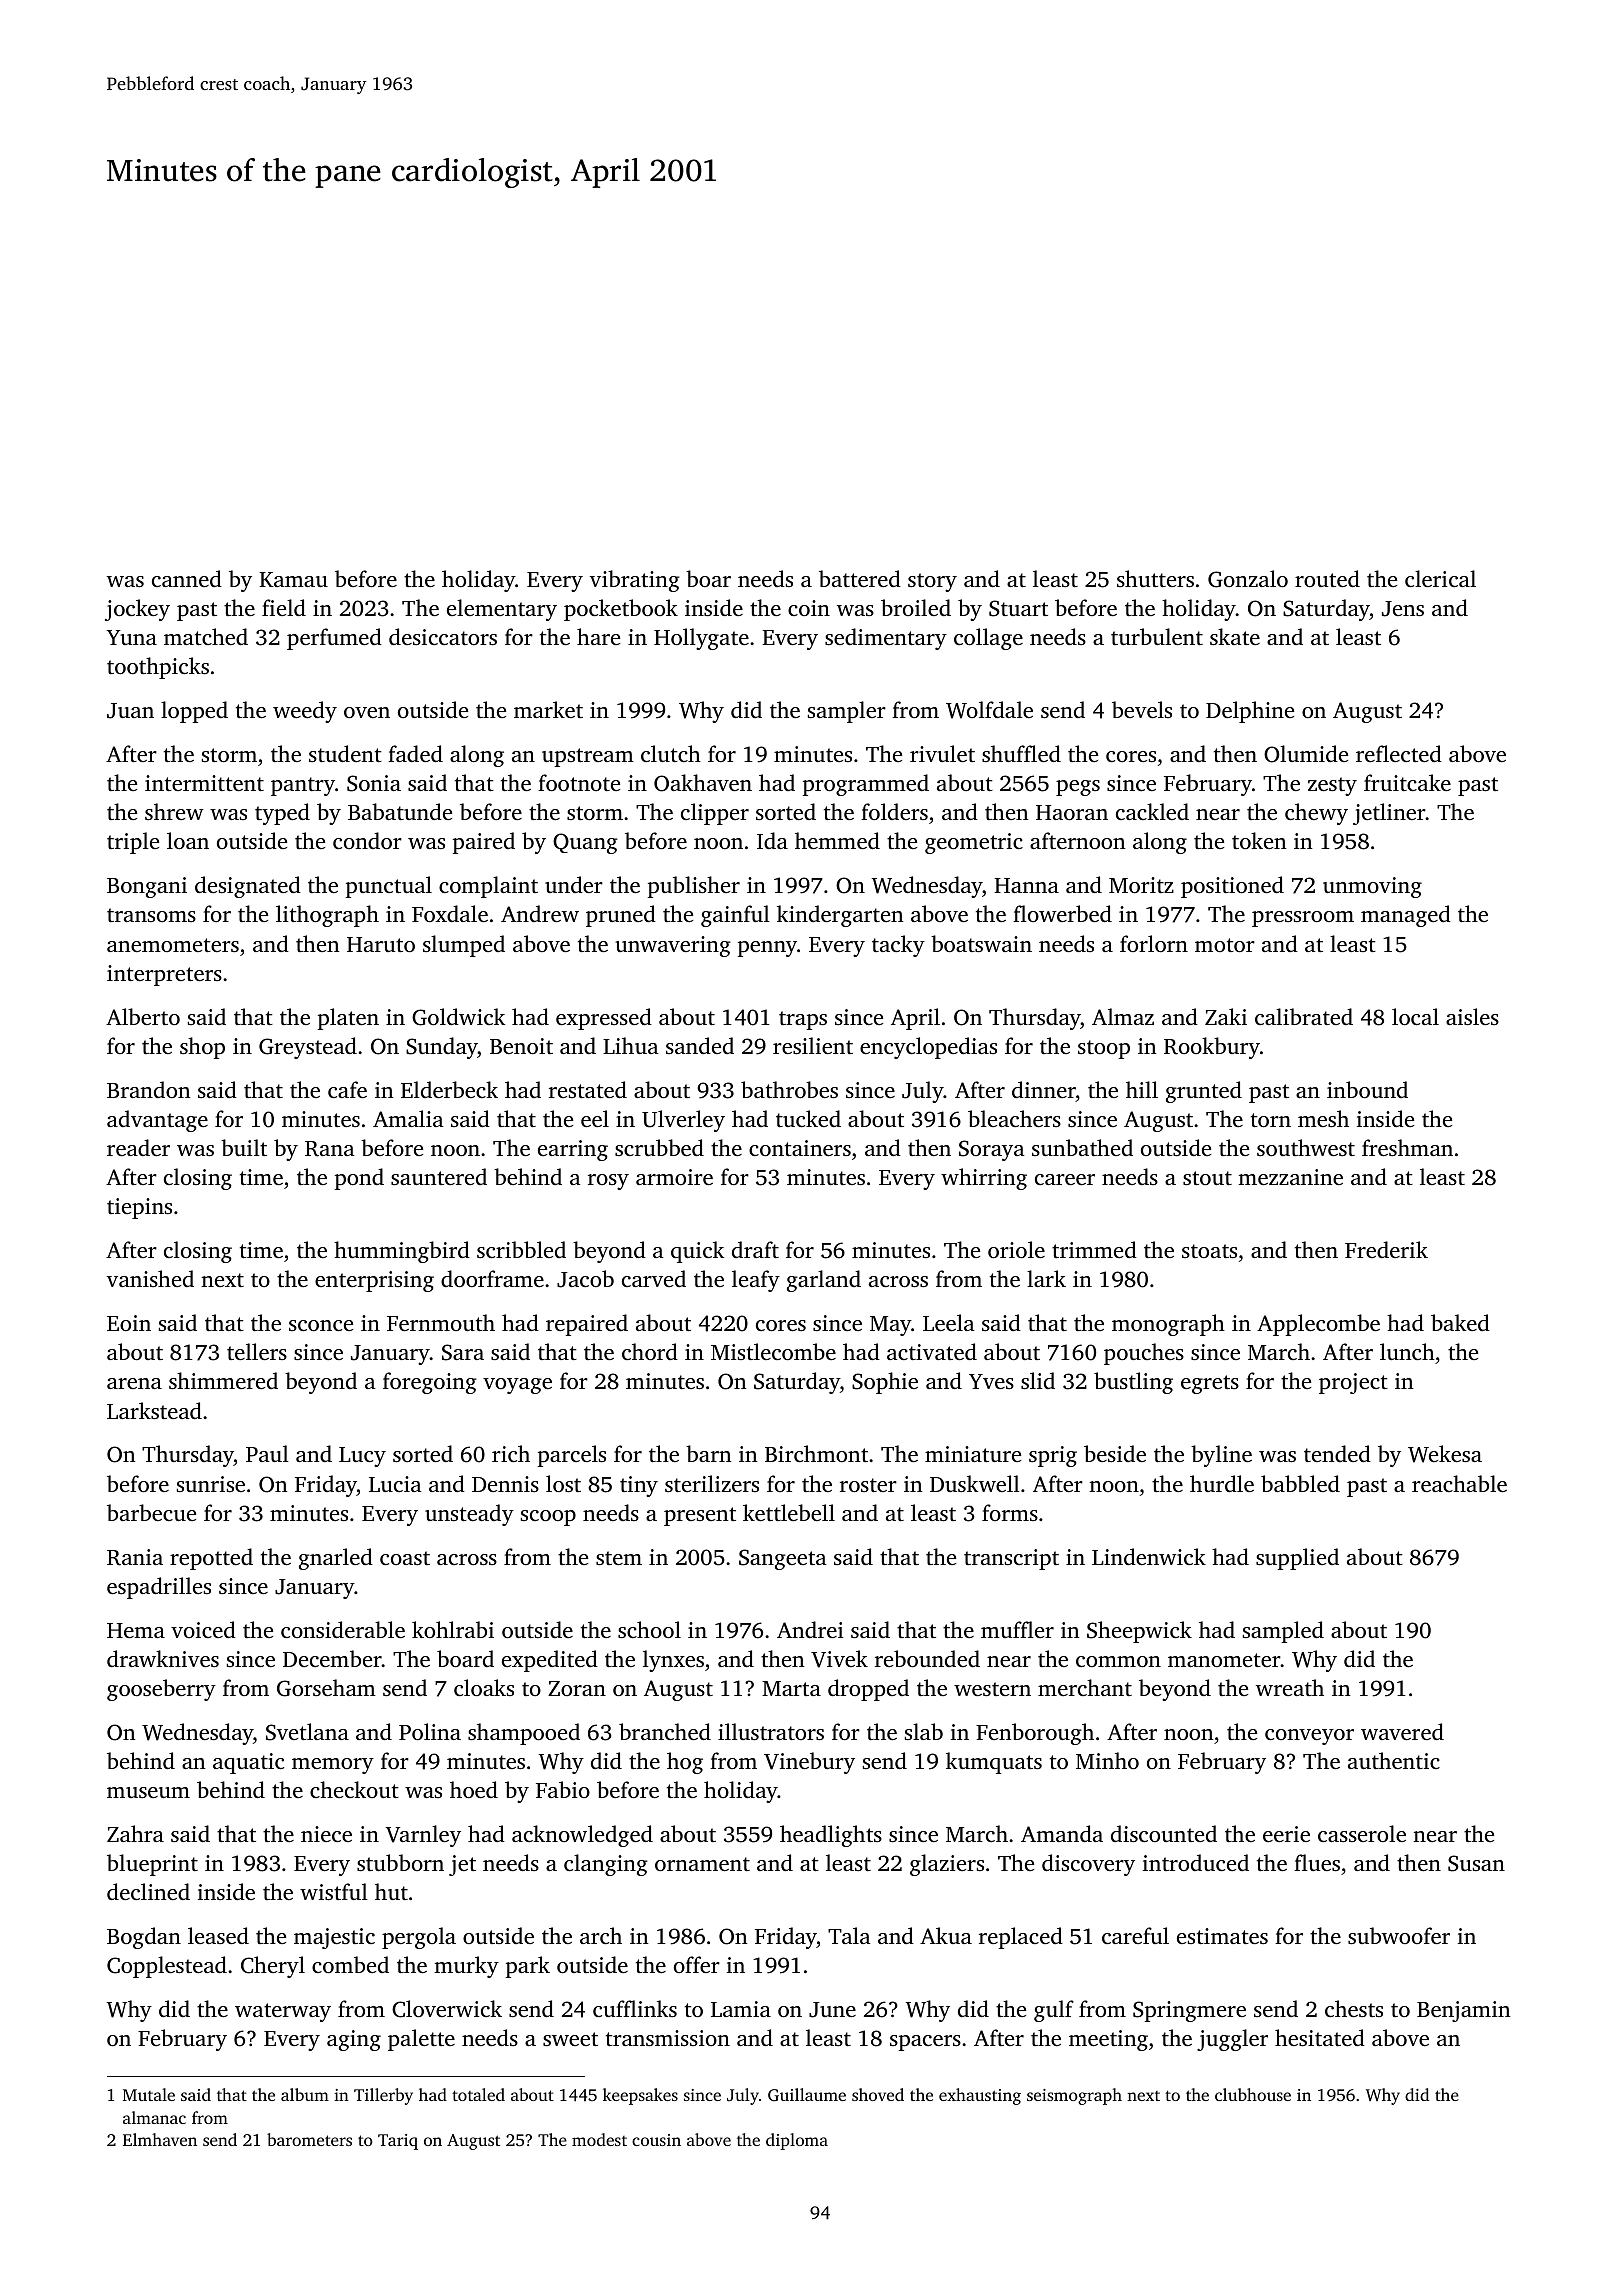  I want to click on subwoofer, so click(1399, 1935).
